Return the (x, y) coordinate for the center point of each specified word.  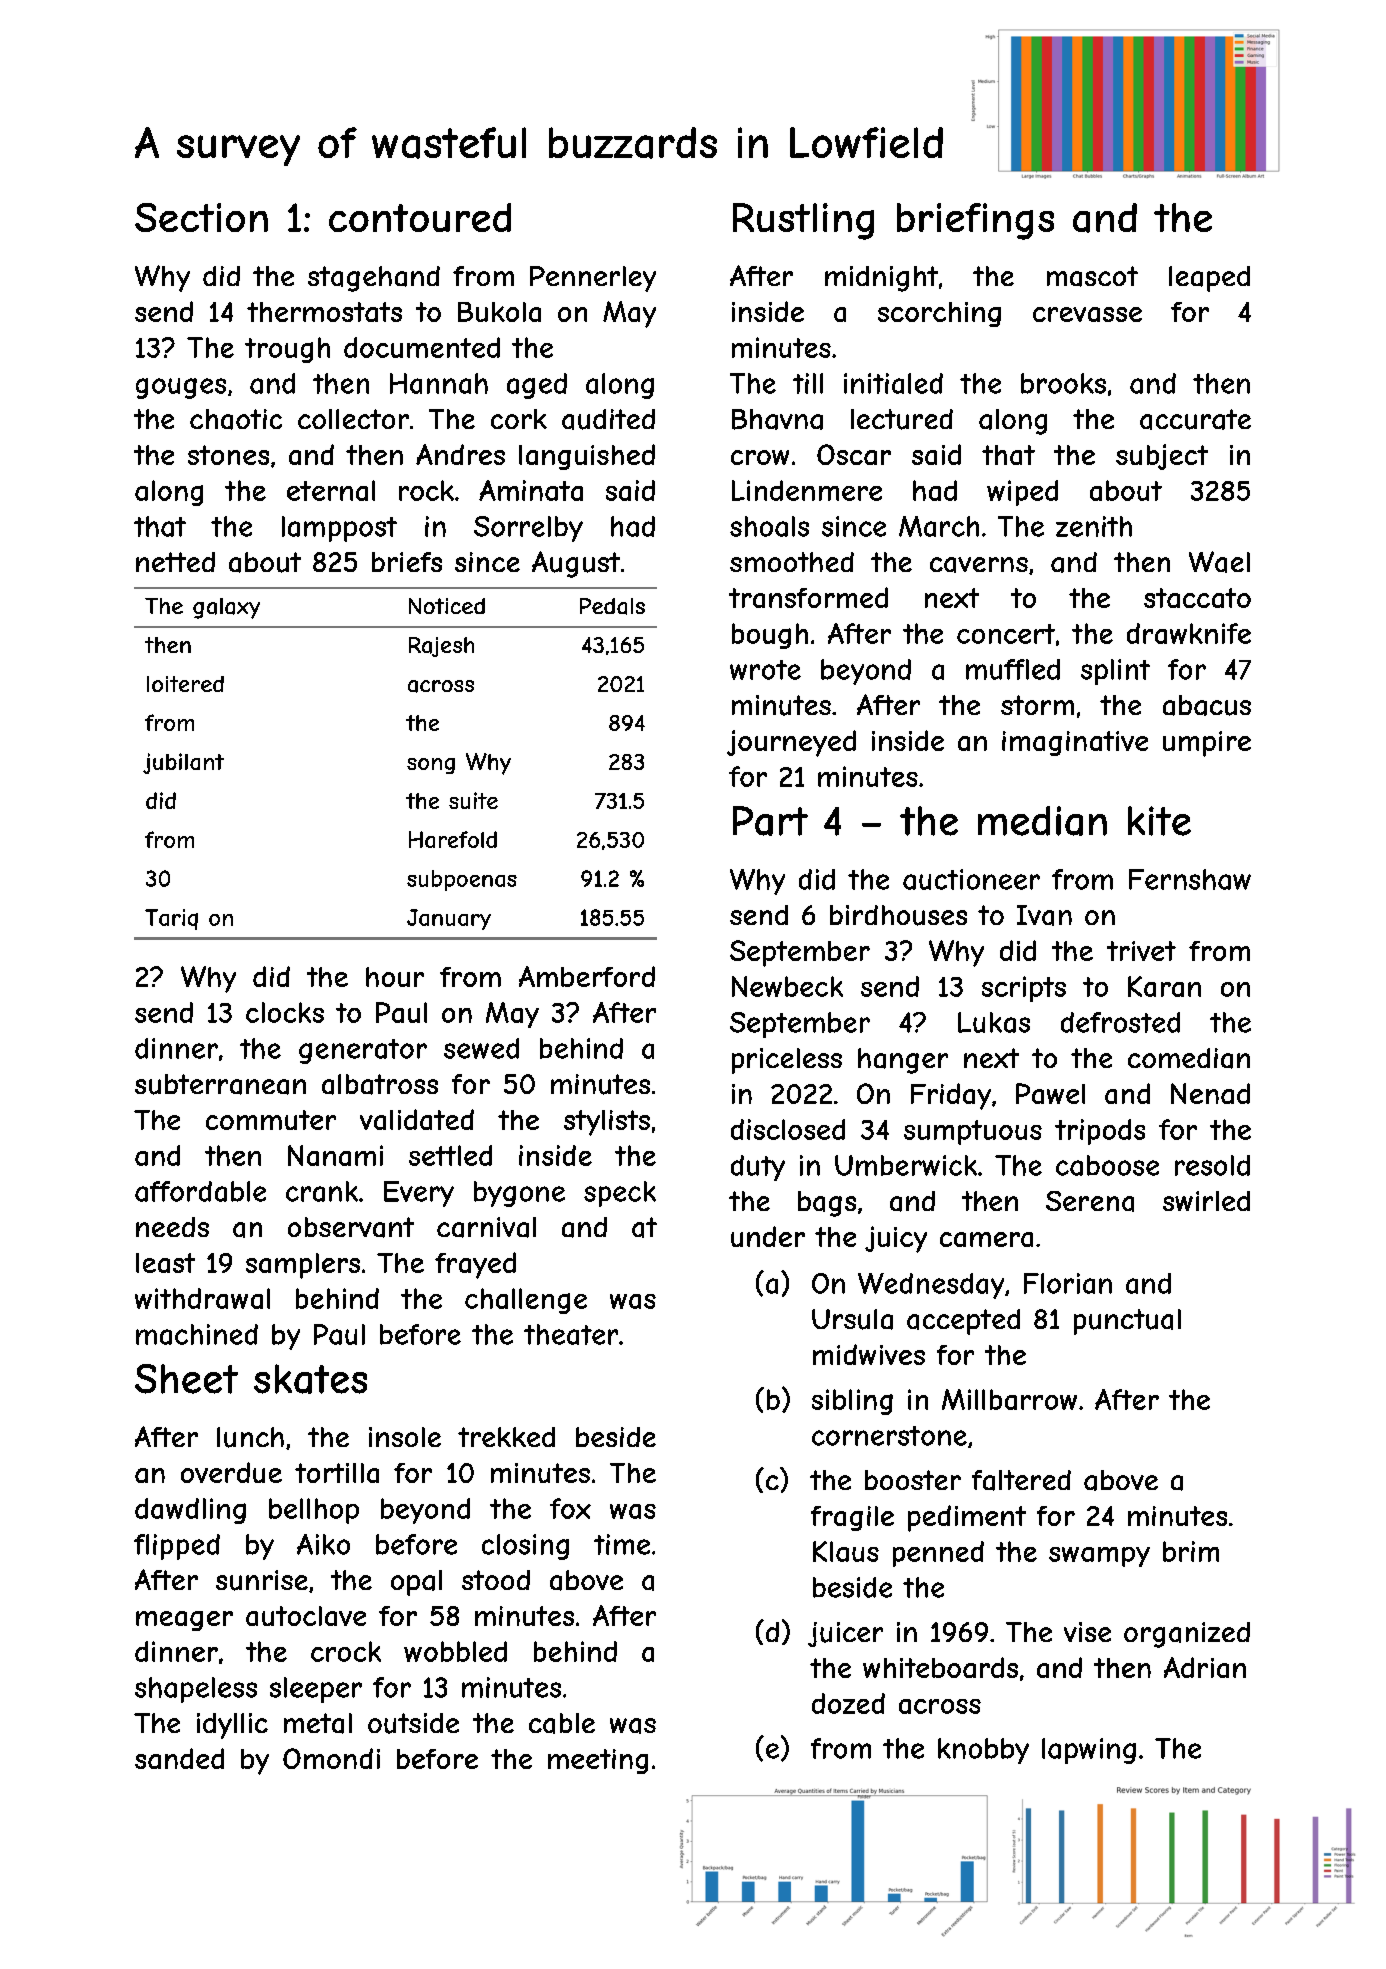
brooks (1063, 383)
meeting (598, 1761)
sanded (179, 1758)
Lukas (994, 1022)
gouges (181, 388)
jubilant (183, 763)
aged (537, 386)
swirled (1206, 1201)
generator (363, 1051)
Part (770, 821)
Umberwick (906, 1165)
